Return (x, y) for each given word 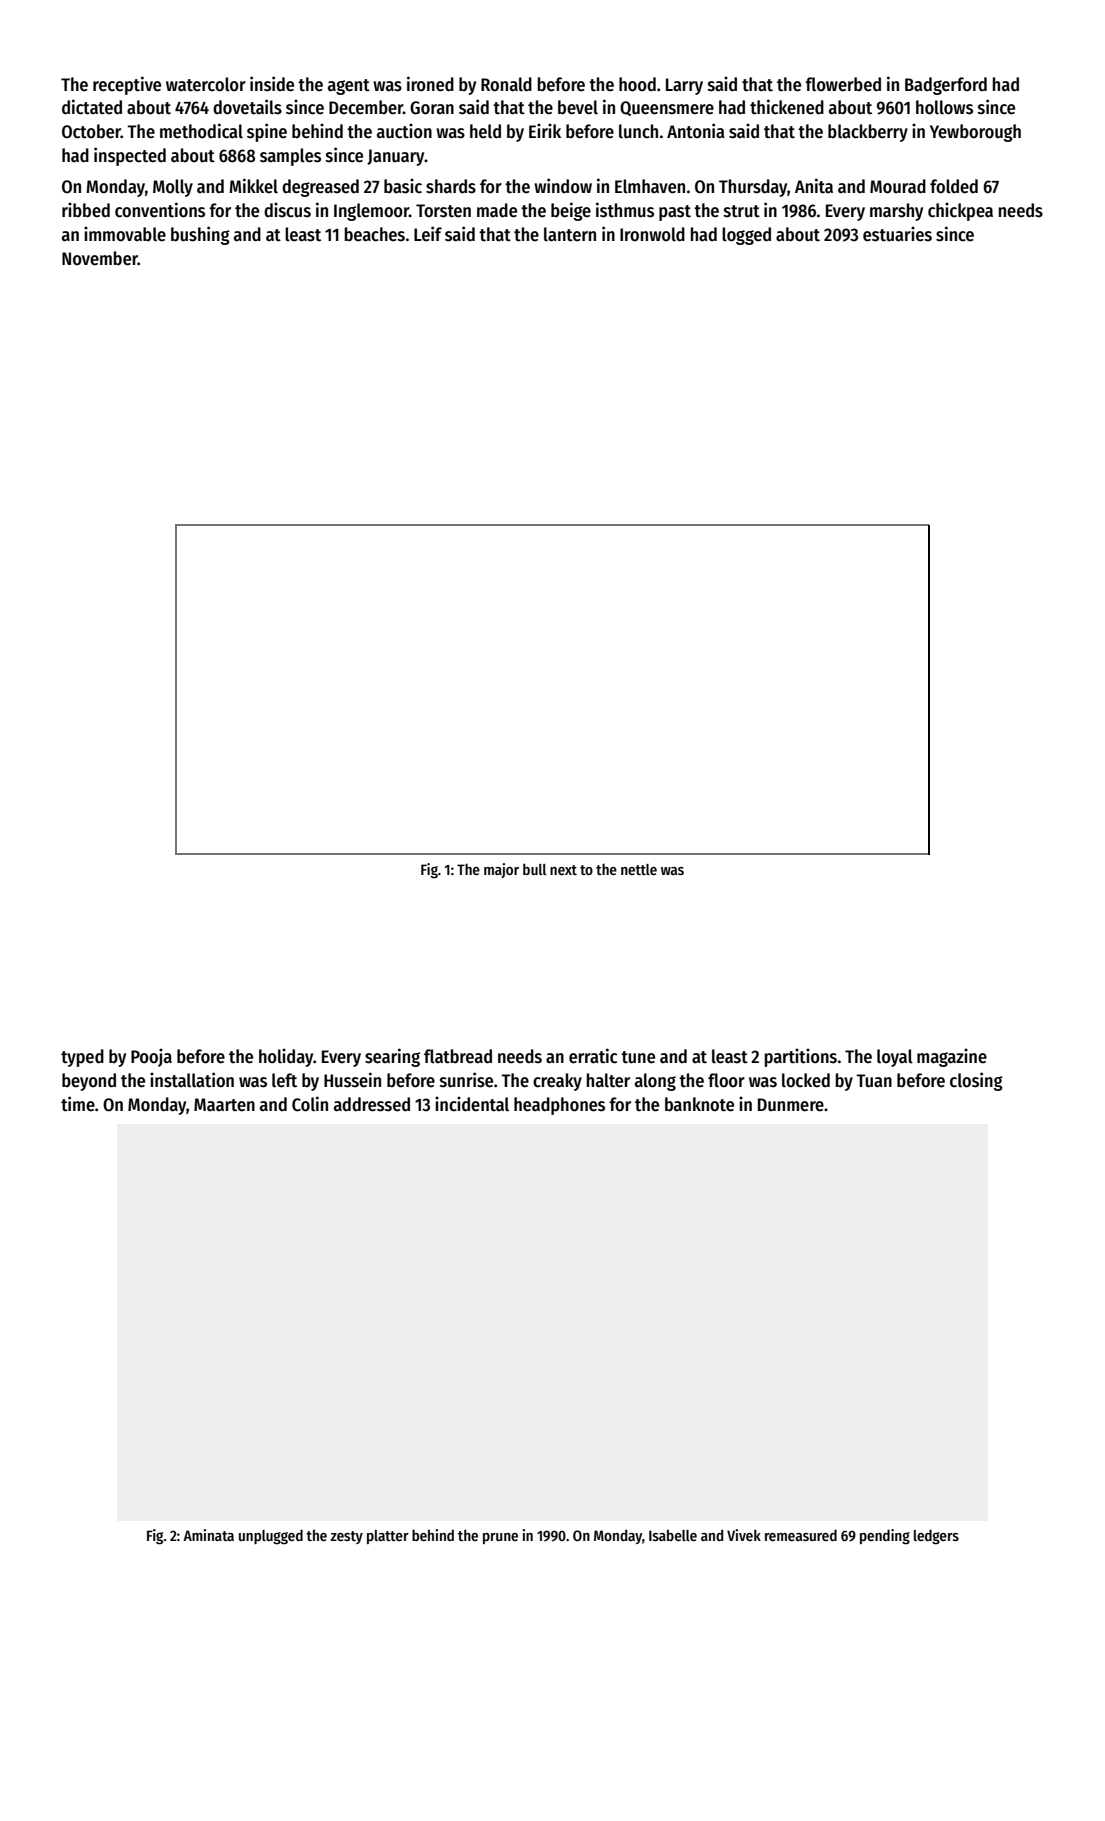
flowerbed (843, 84)
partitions (801, 1057)
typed (82, 1058)
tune (638, 1057)
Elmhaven (650, 186)
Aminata (208, 1535)
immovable (125, 234)
